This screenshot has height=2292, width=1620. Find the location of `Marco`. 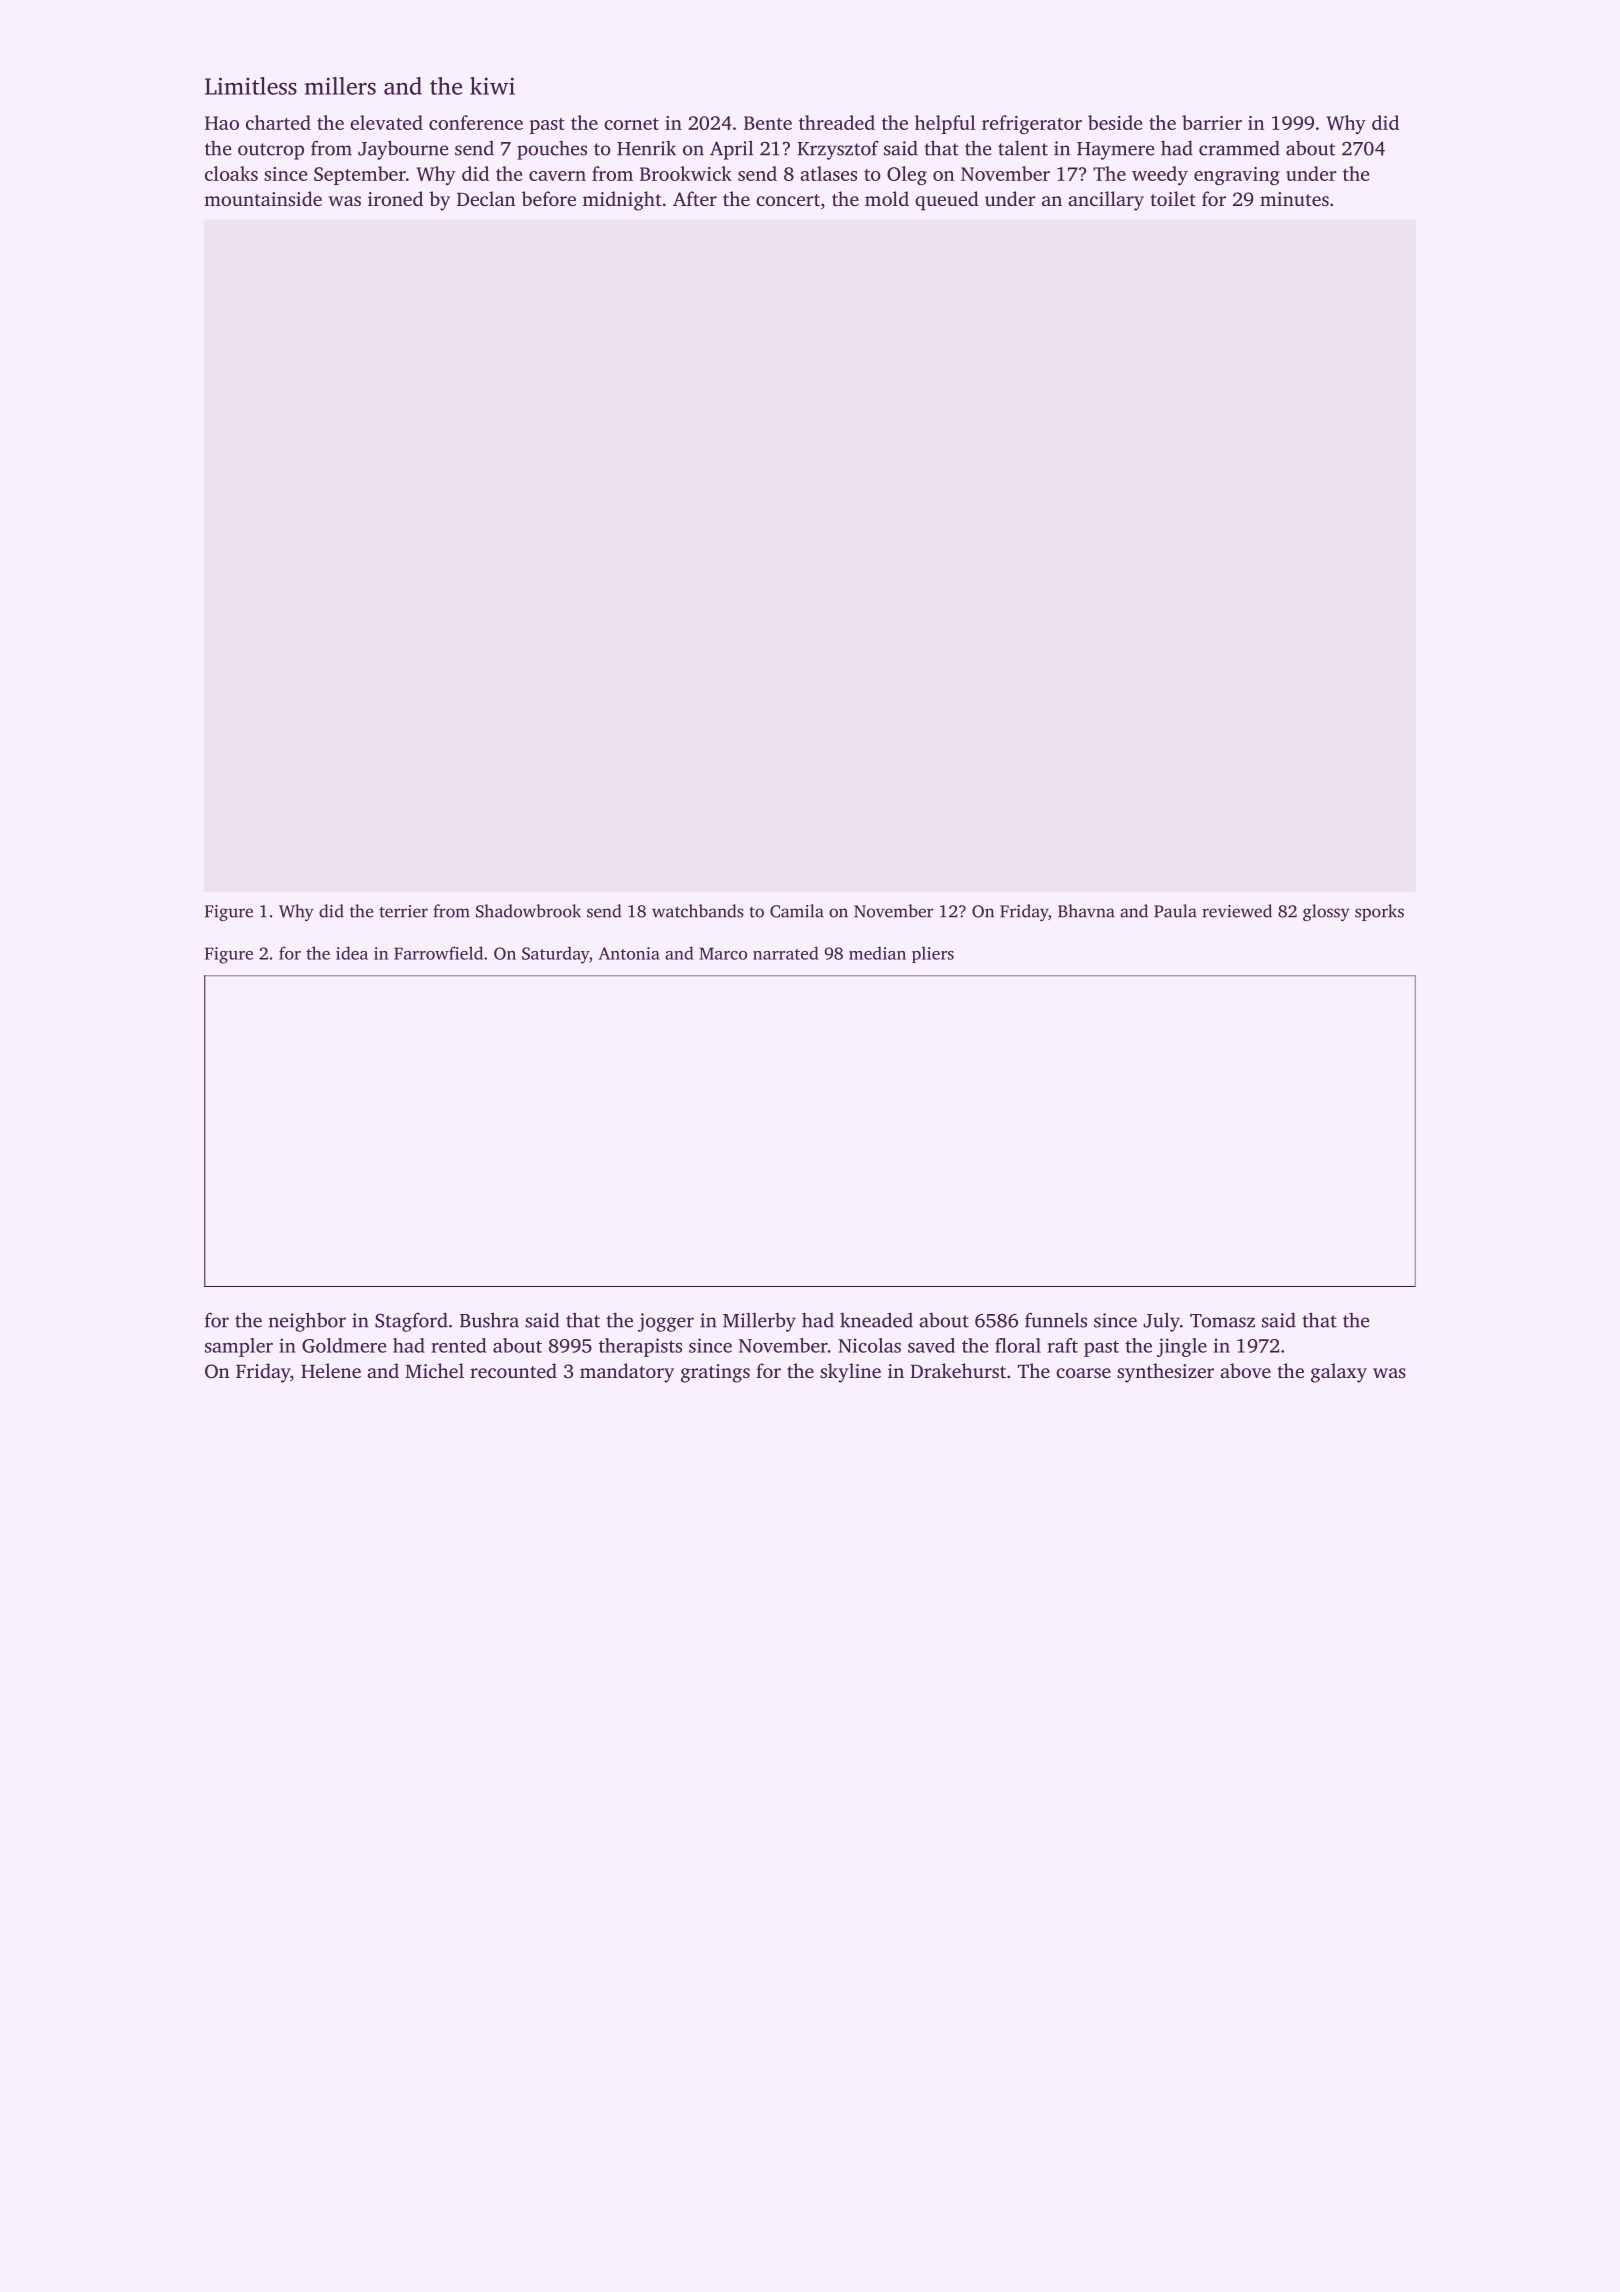

Marco is located at coordinates (723, 953).
